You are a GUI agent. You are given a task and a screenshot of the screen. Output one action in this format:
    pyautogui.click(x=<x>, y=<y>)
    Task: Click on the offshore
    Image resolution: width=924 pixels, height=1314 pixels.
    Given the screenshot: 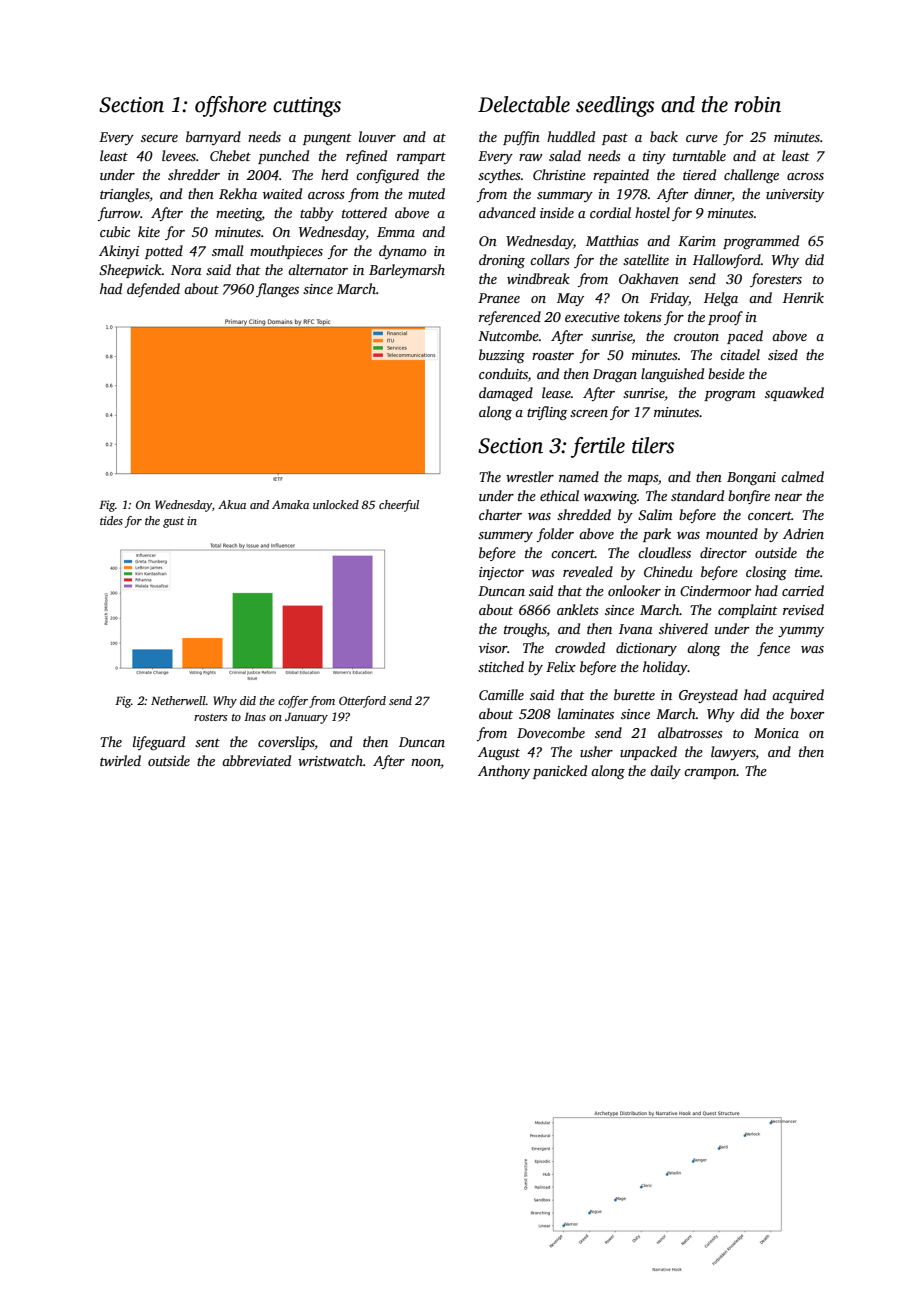 What is the action you would take?
    pyautogui.click(x=231, y=106)
